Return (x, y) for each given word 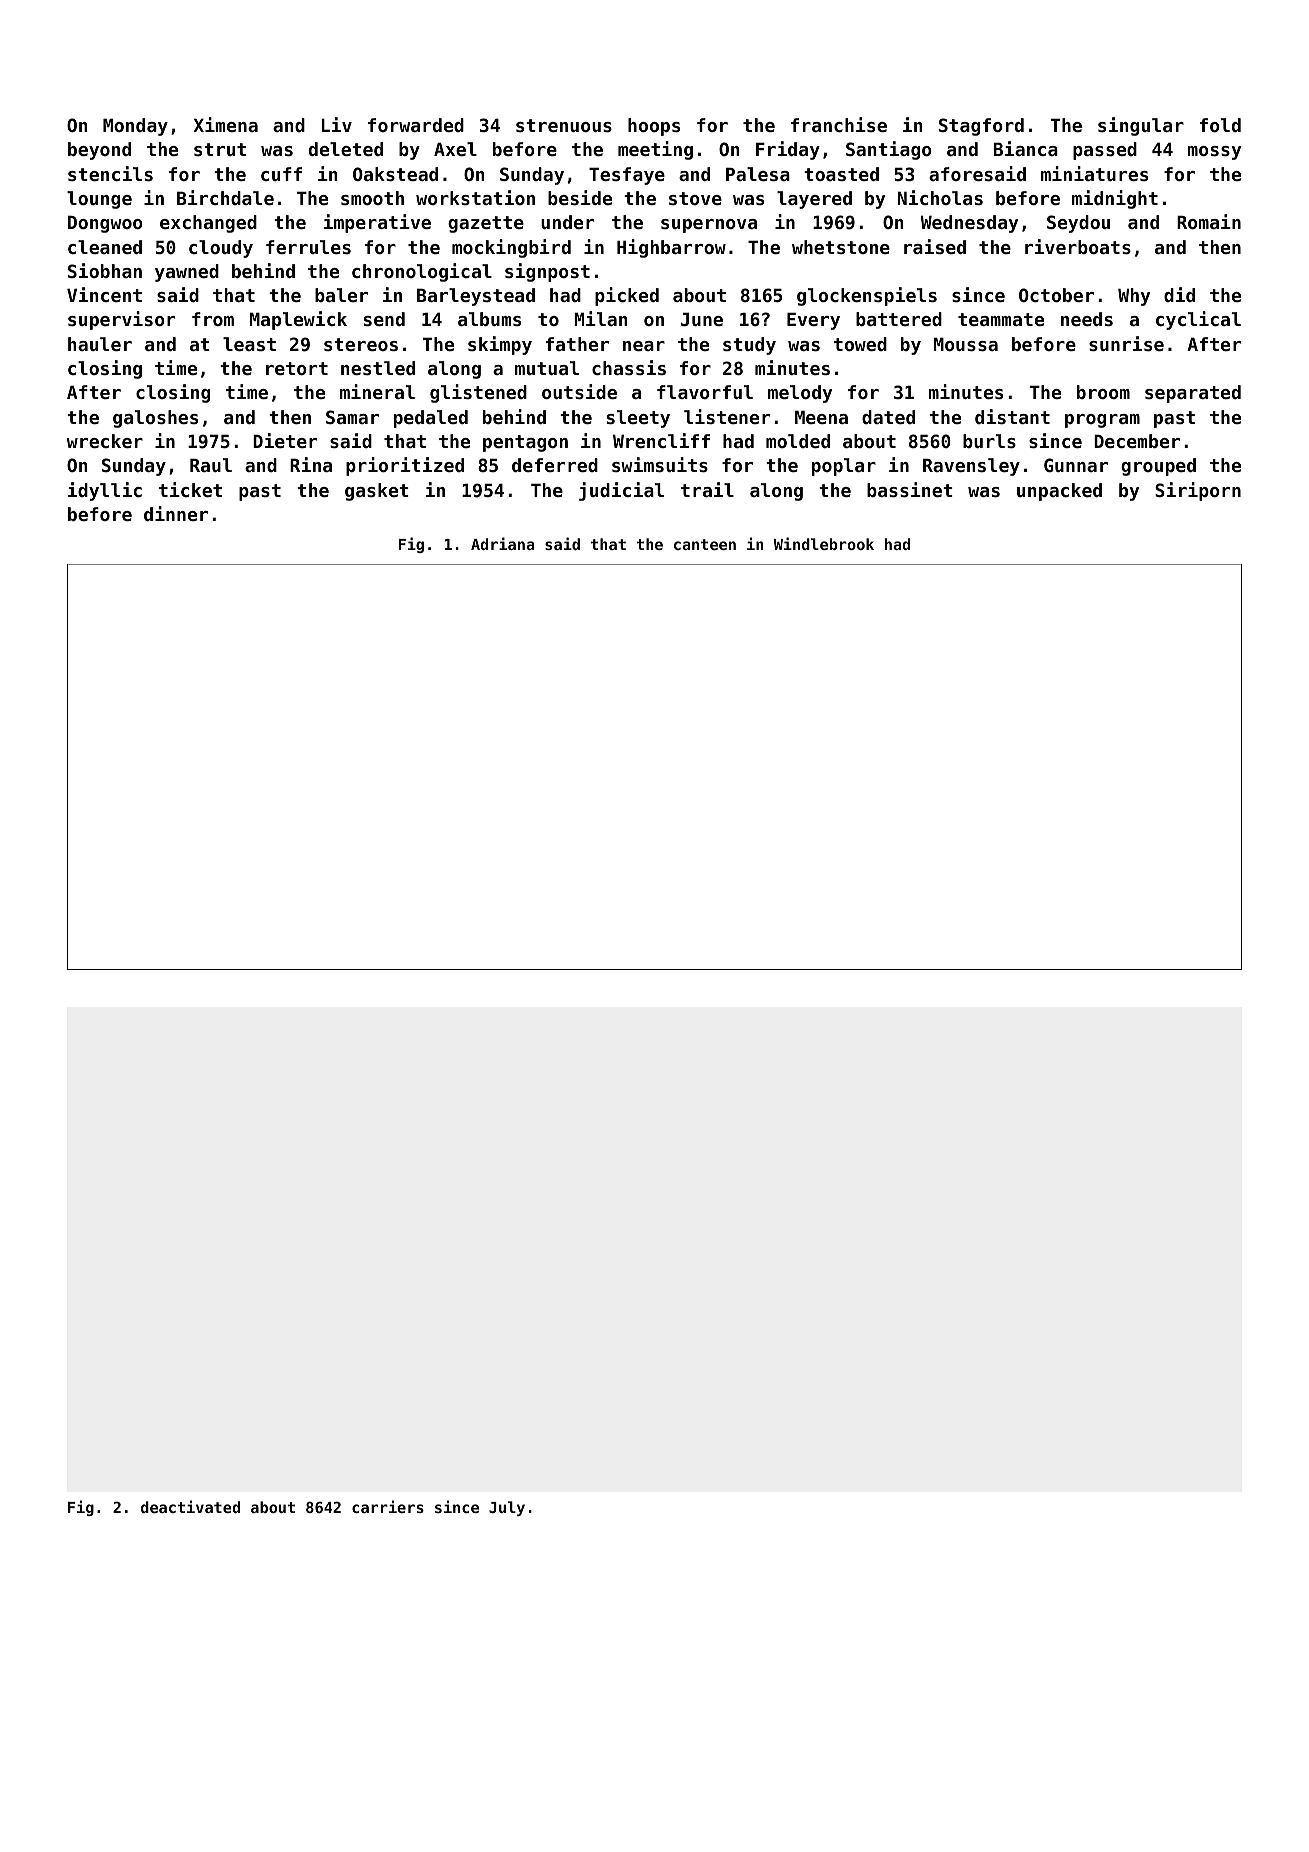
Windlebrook (824, 543)
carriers (388, 1506)
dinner (176, 513)
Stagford (981, 127)
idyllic (105, 491)
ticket (190, 489)
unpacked (1059, 492)
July (507, 1508)
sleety (638, 419)
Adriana (502, 543)
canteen (705, 544)
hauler (100, 344)
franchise (839, 124)
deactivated (190, 1506)
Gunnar (1076, 465)
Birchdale (225, 197)
